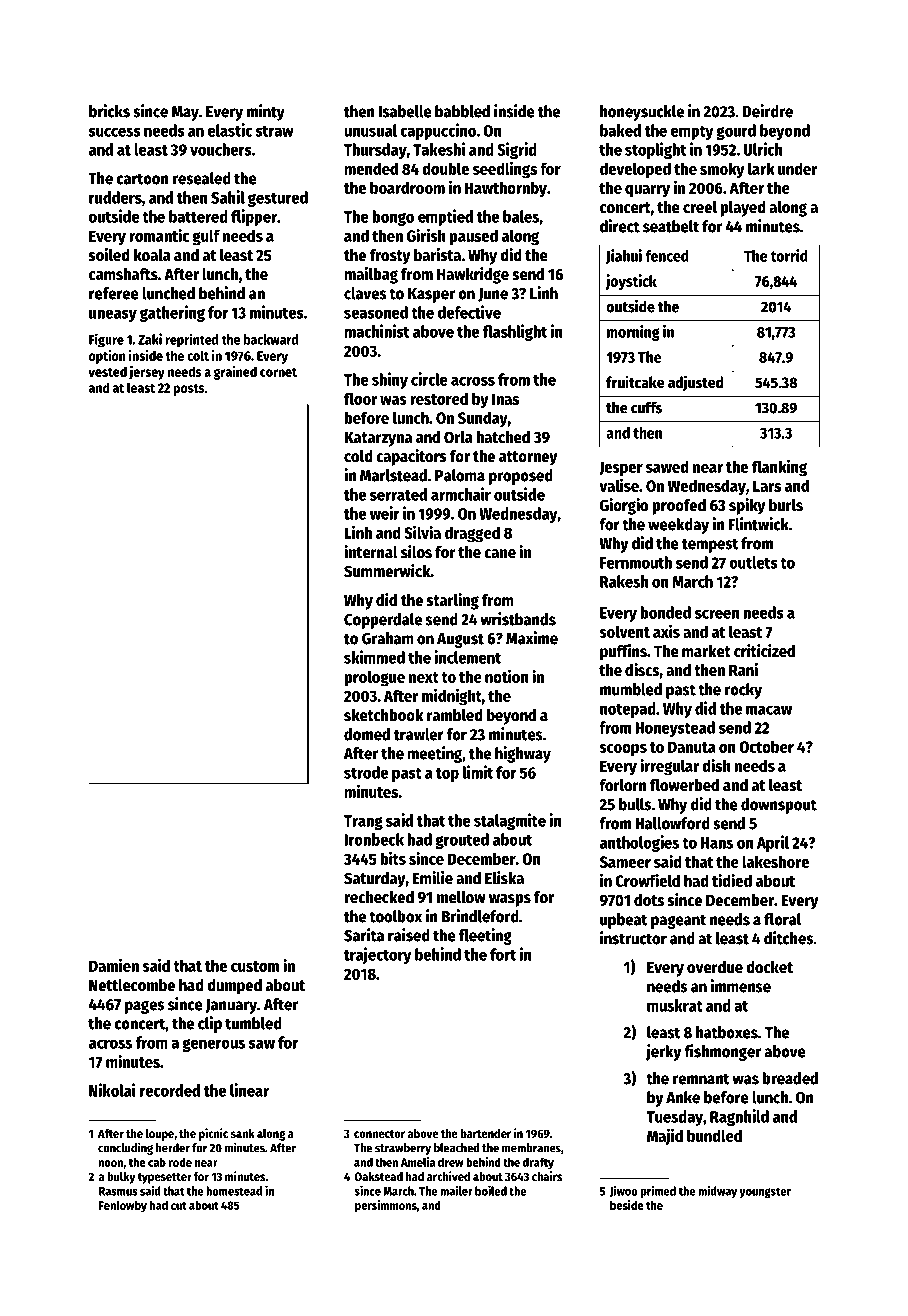 This document has height=1316, width=908. I want to click on Maxime, so click(532, 638).
